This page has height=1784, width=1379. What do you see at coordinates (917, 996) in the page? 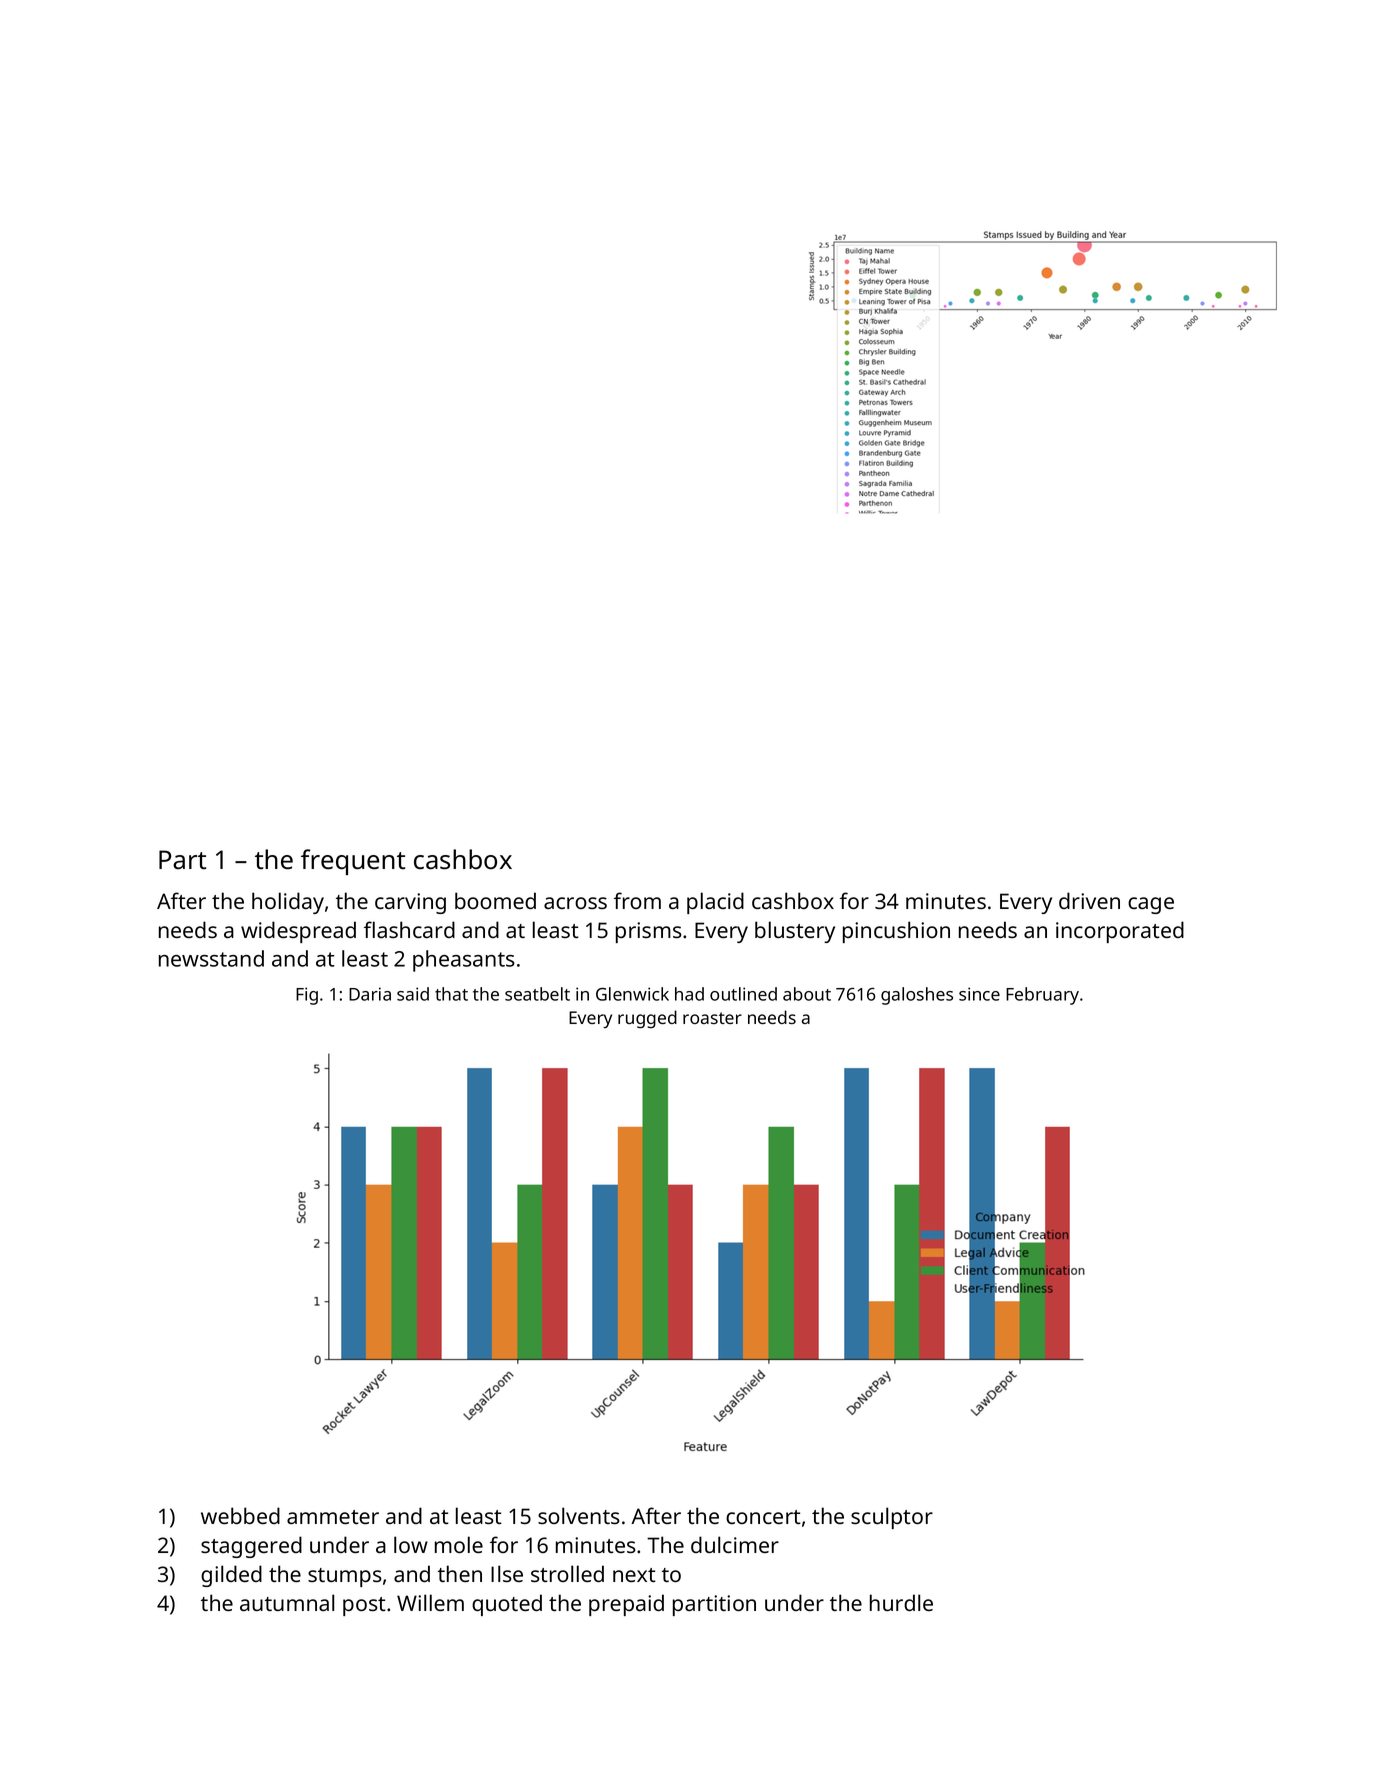
I see `galoshes` at bounding box center [917, 996].
